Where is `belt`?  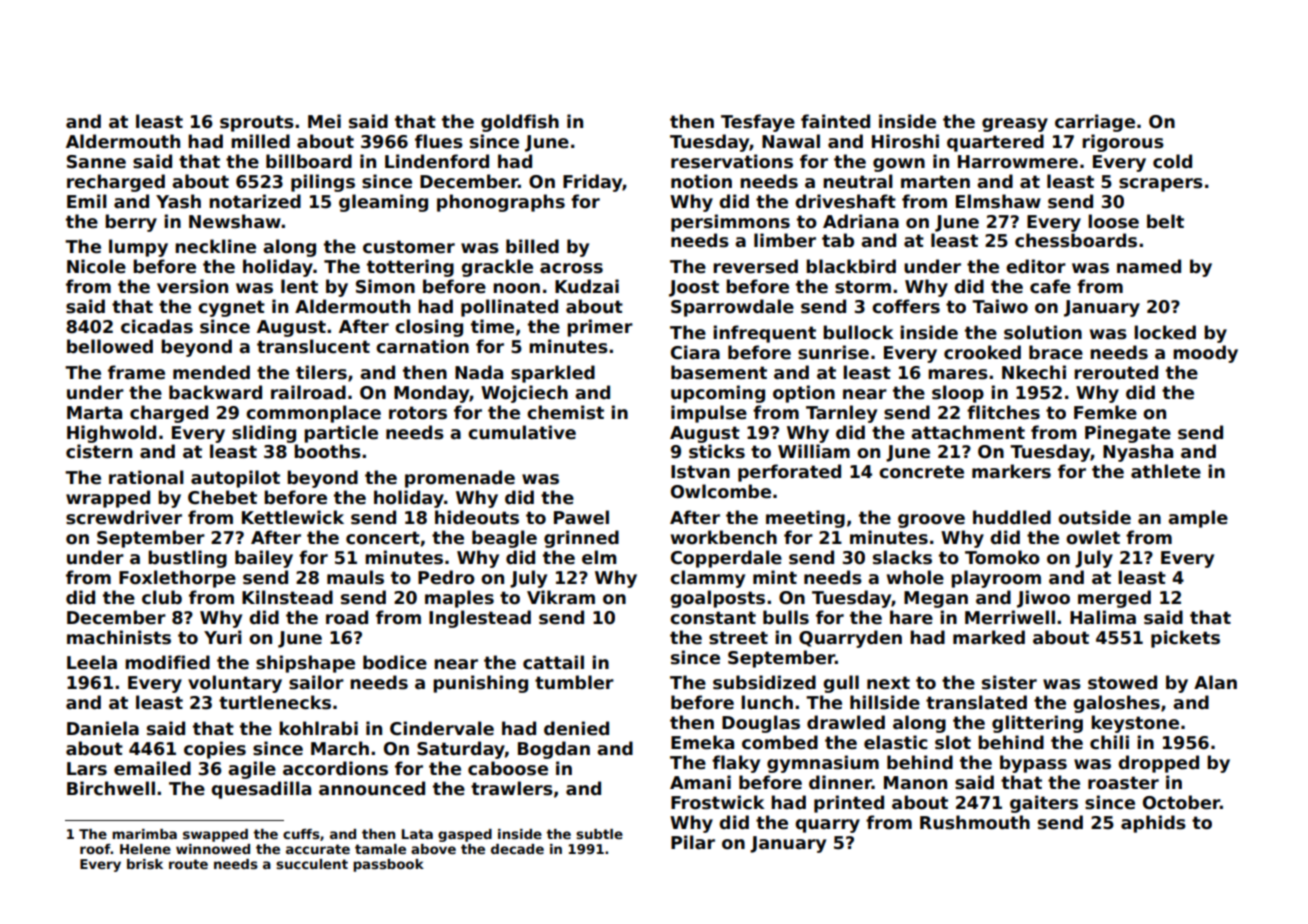 belt is located at coordinates (1165, 221).
